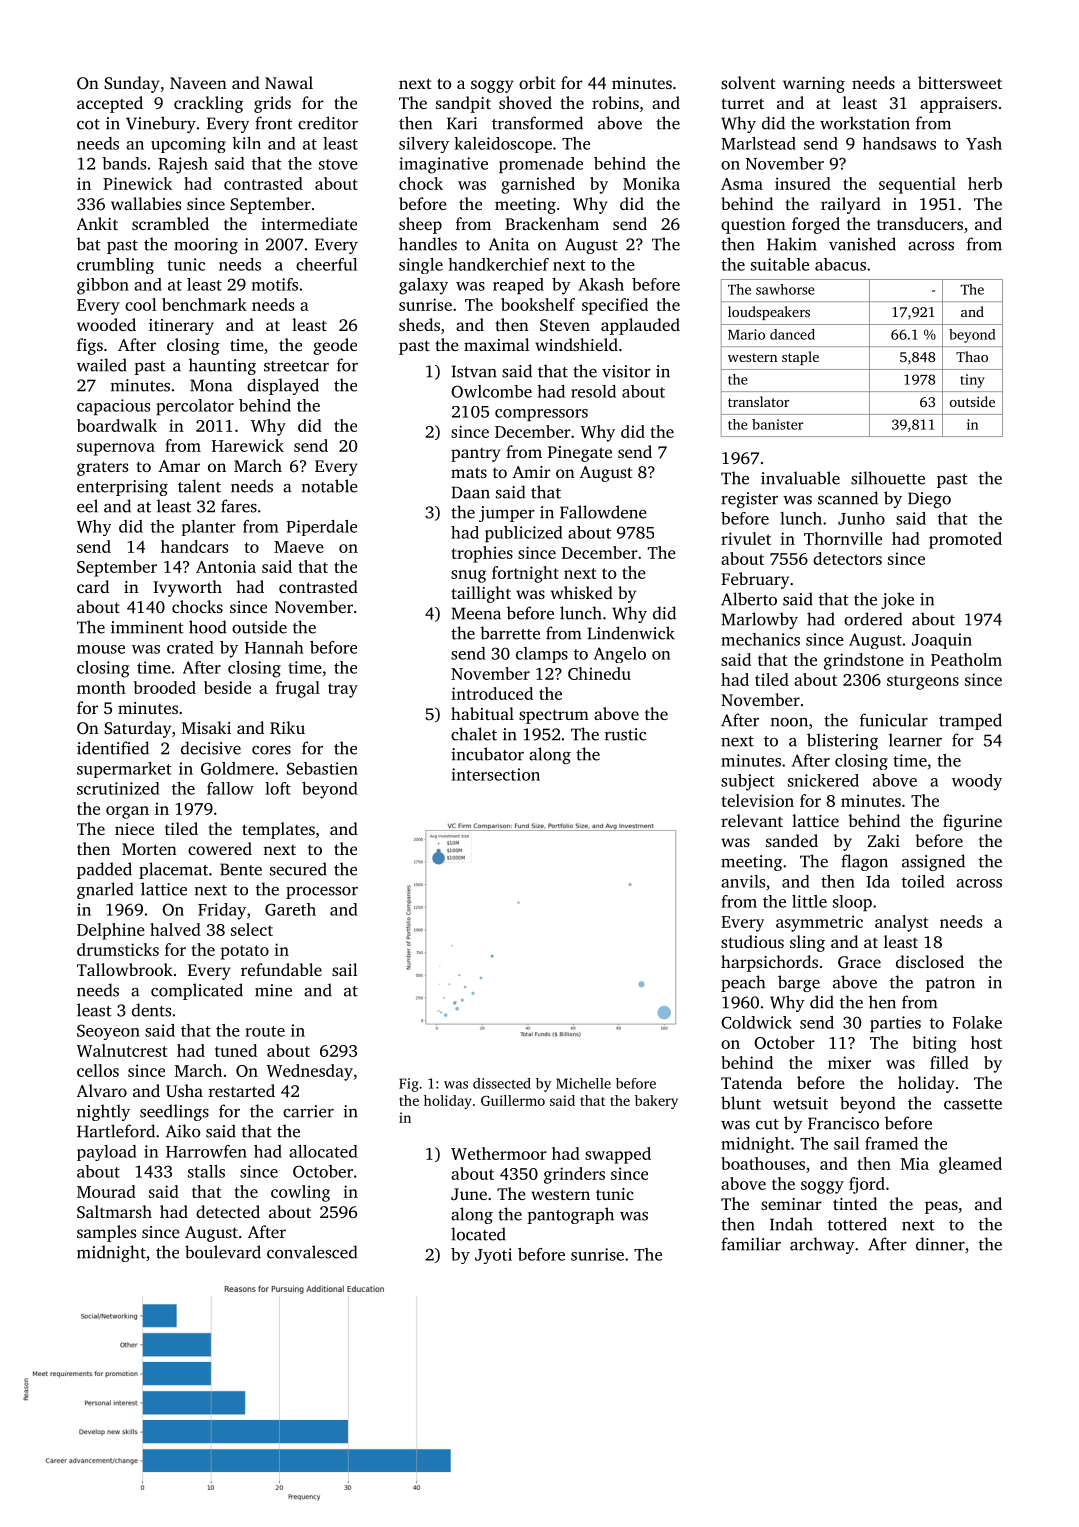 This image has width=1079, height=1527. What do you see at coordinates (502, 1083) in the image?
I see `dissected` at bounding box center [502, 1083].
